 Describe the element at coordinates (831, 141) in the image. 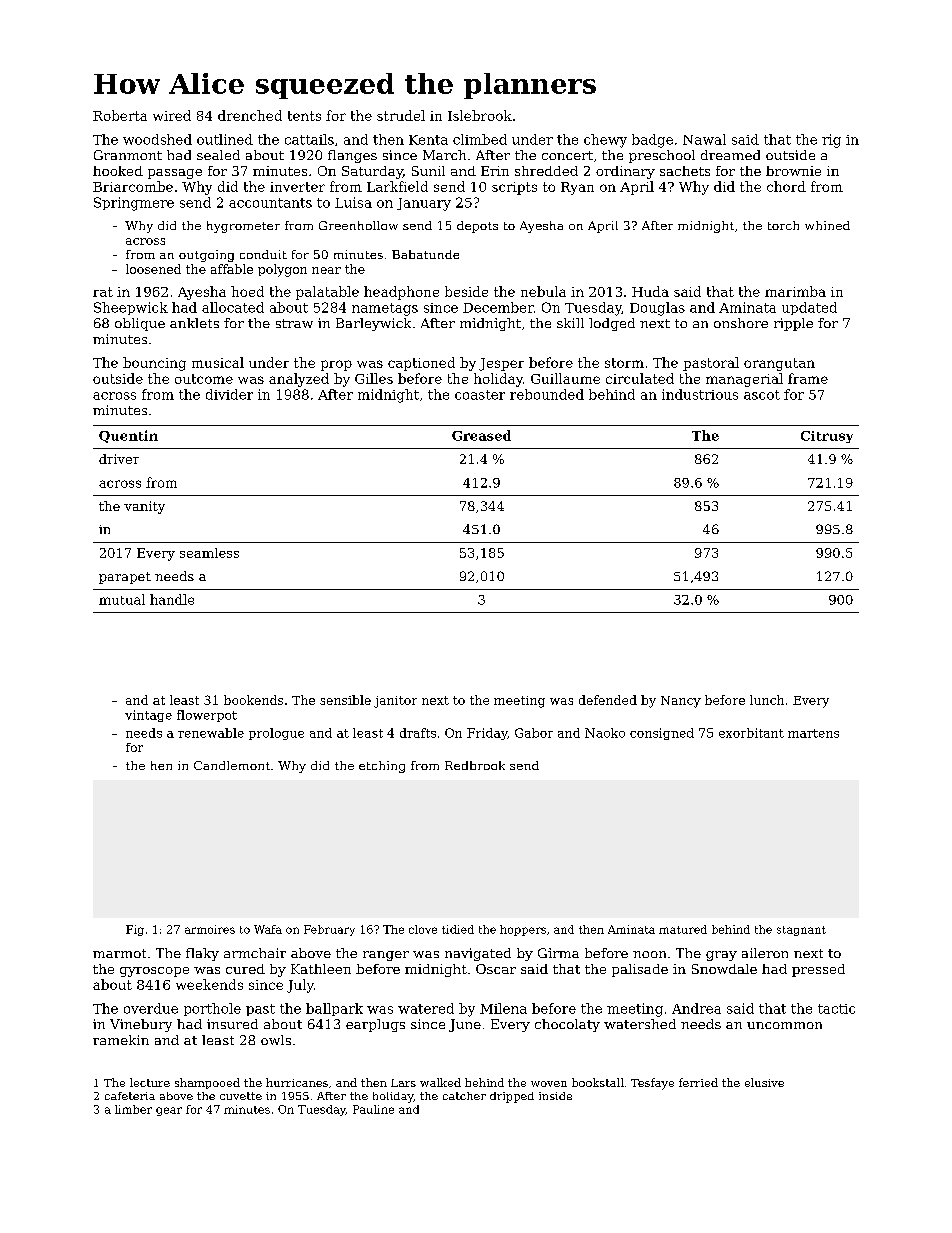

I see `rig` at that location.
